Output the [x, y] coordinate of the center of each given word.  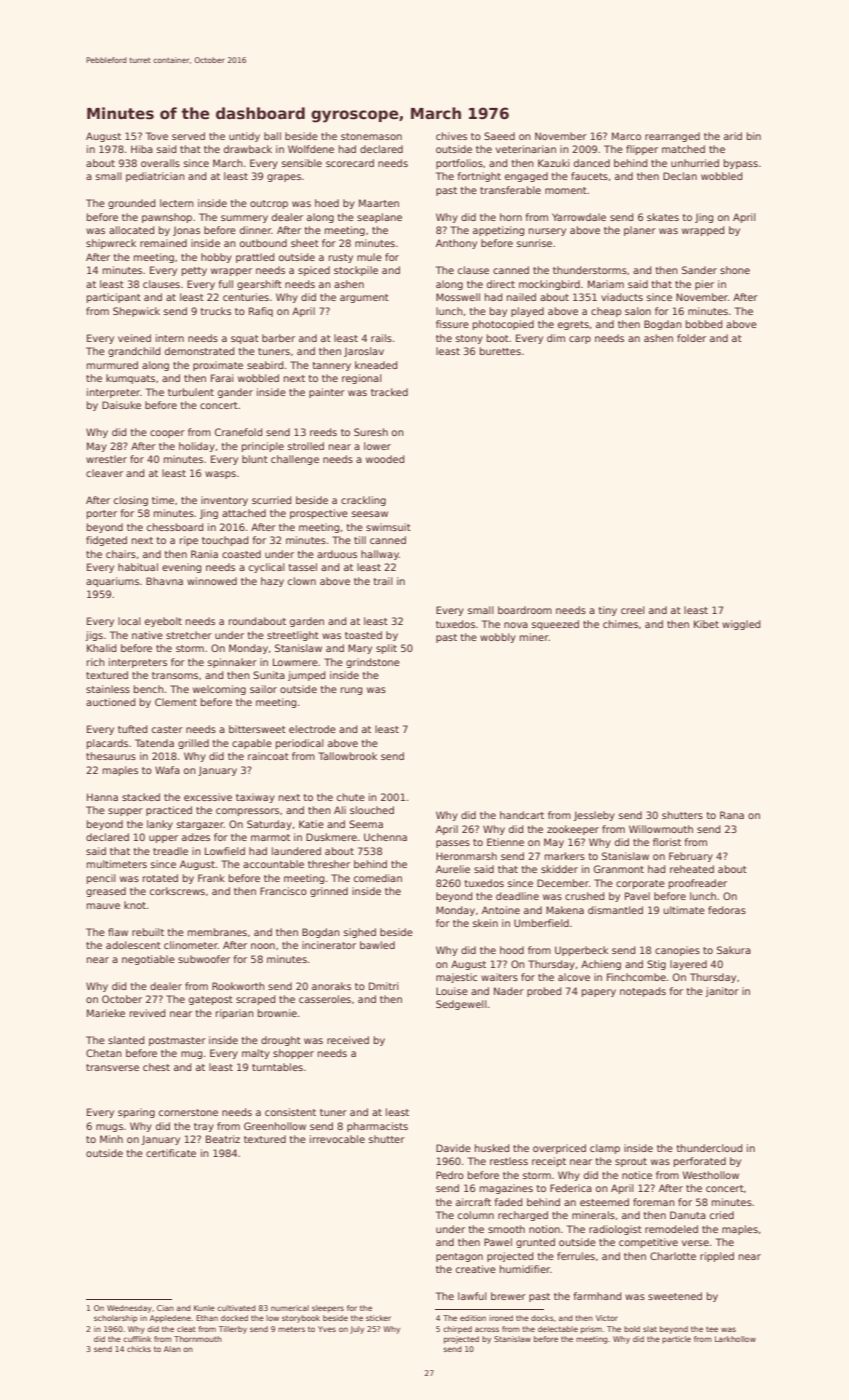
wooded [385, 459]
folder [691, 338]
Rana [732, 815]
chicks [139, 1349]
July [357, 1330]
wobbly [498, 638]
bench [149, 689]
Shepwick [136, 312]
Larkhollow [735, 1339]
